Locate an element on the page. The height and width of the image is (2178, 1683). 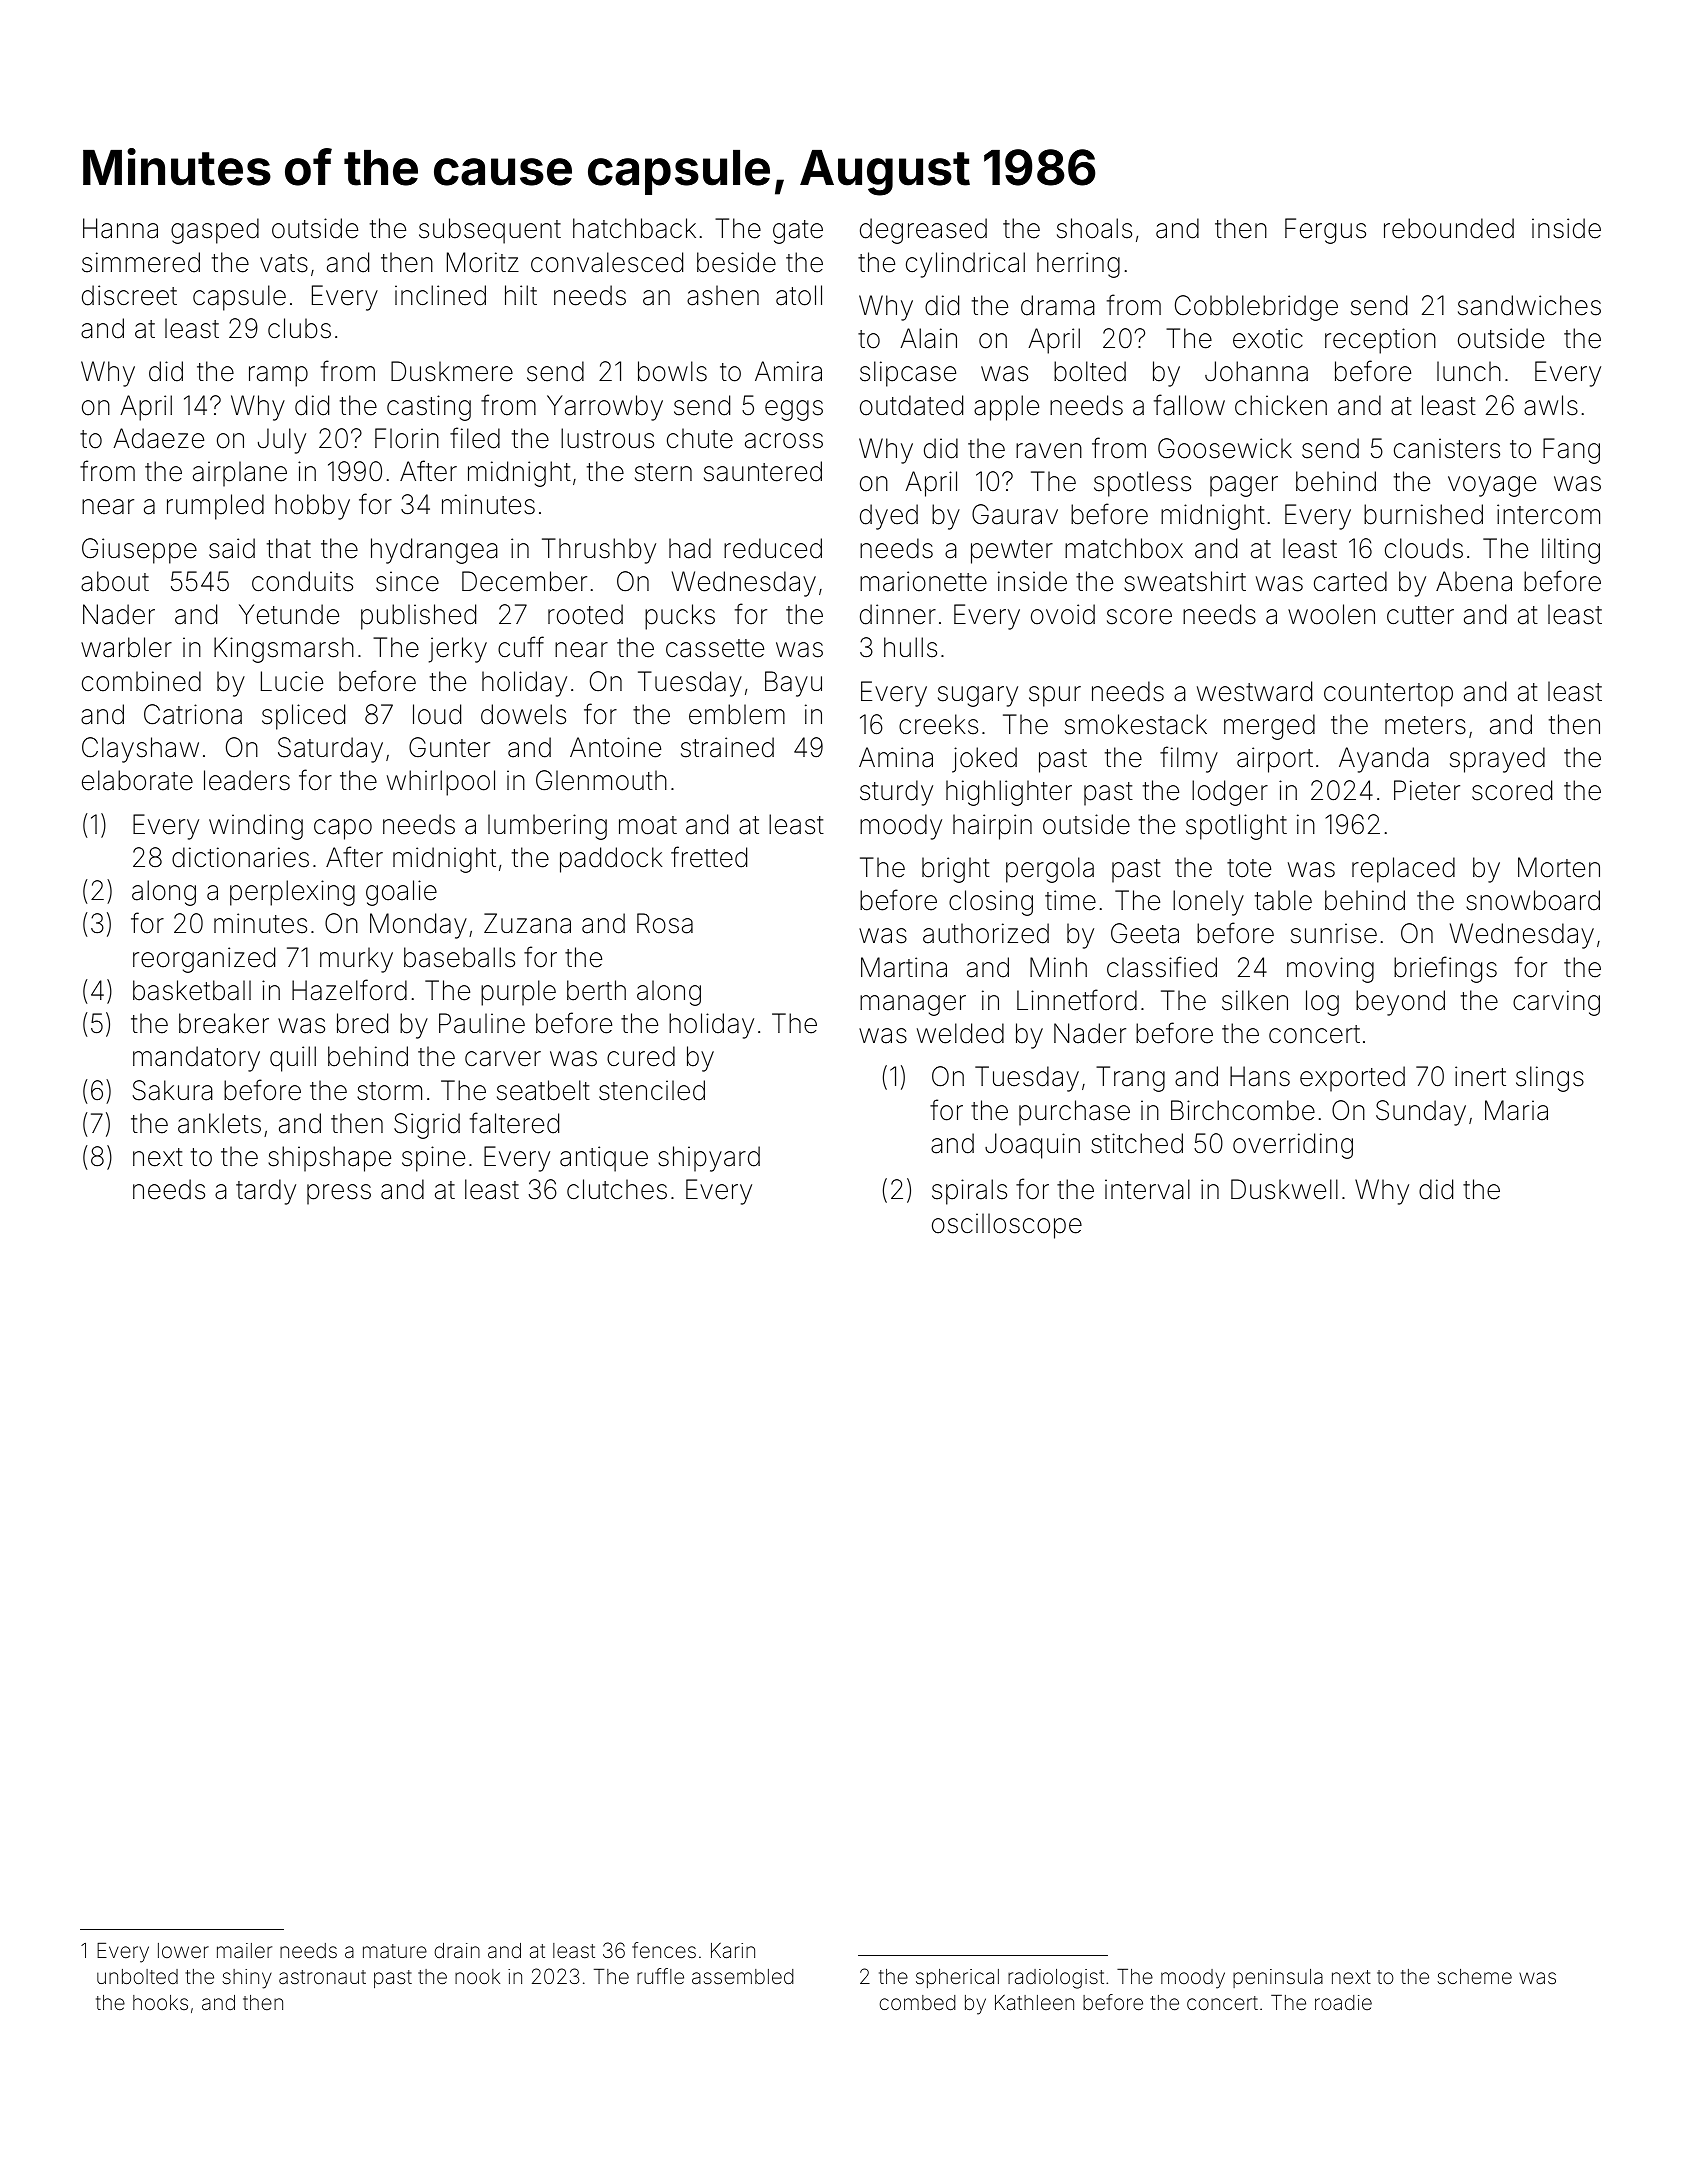
press is located at coordinates (339, 1194).
